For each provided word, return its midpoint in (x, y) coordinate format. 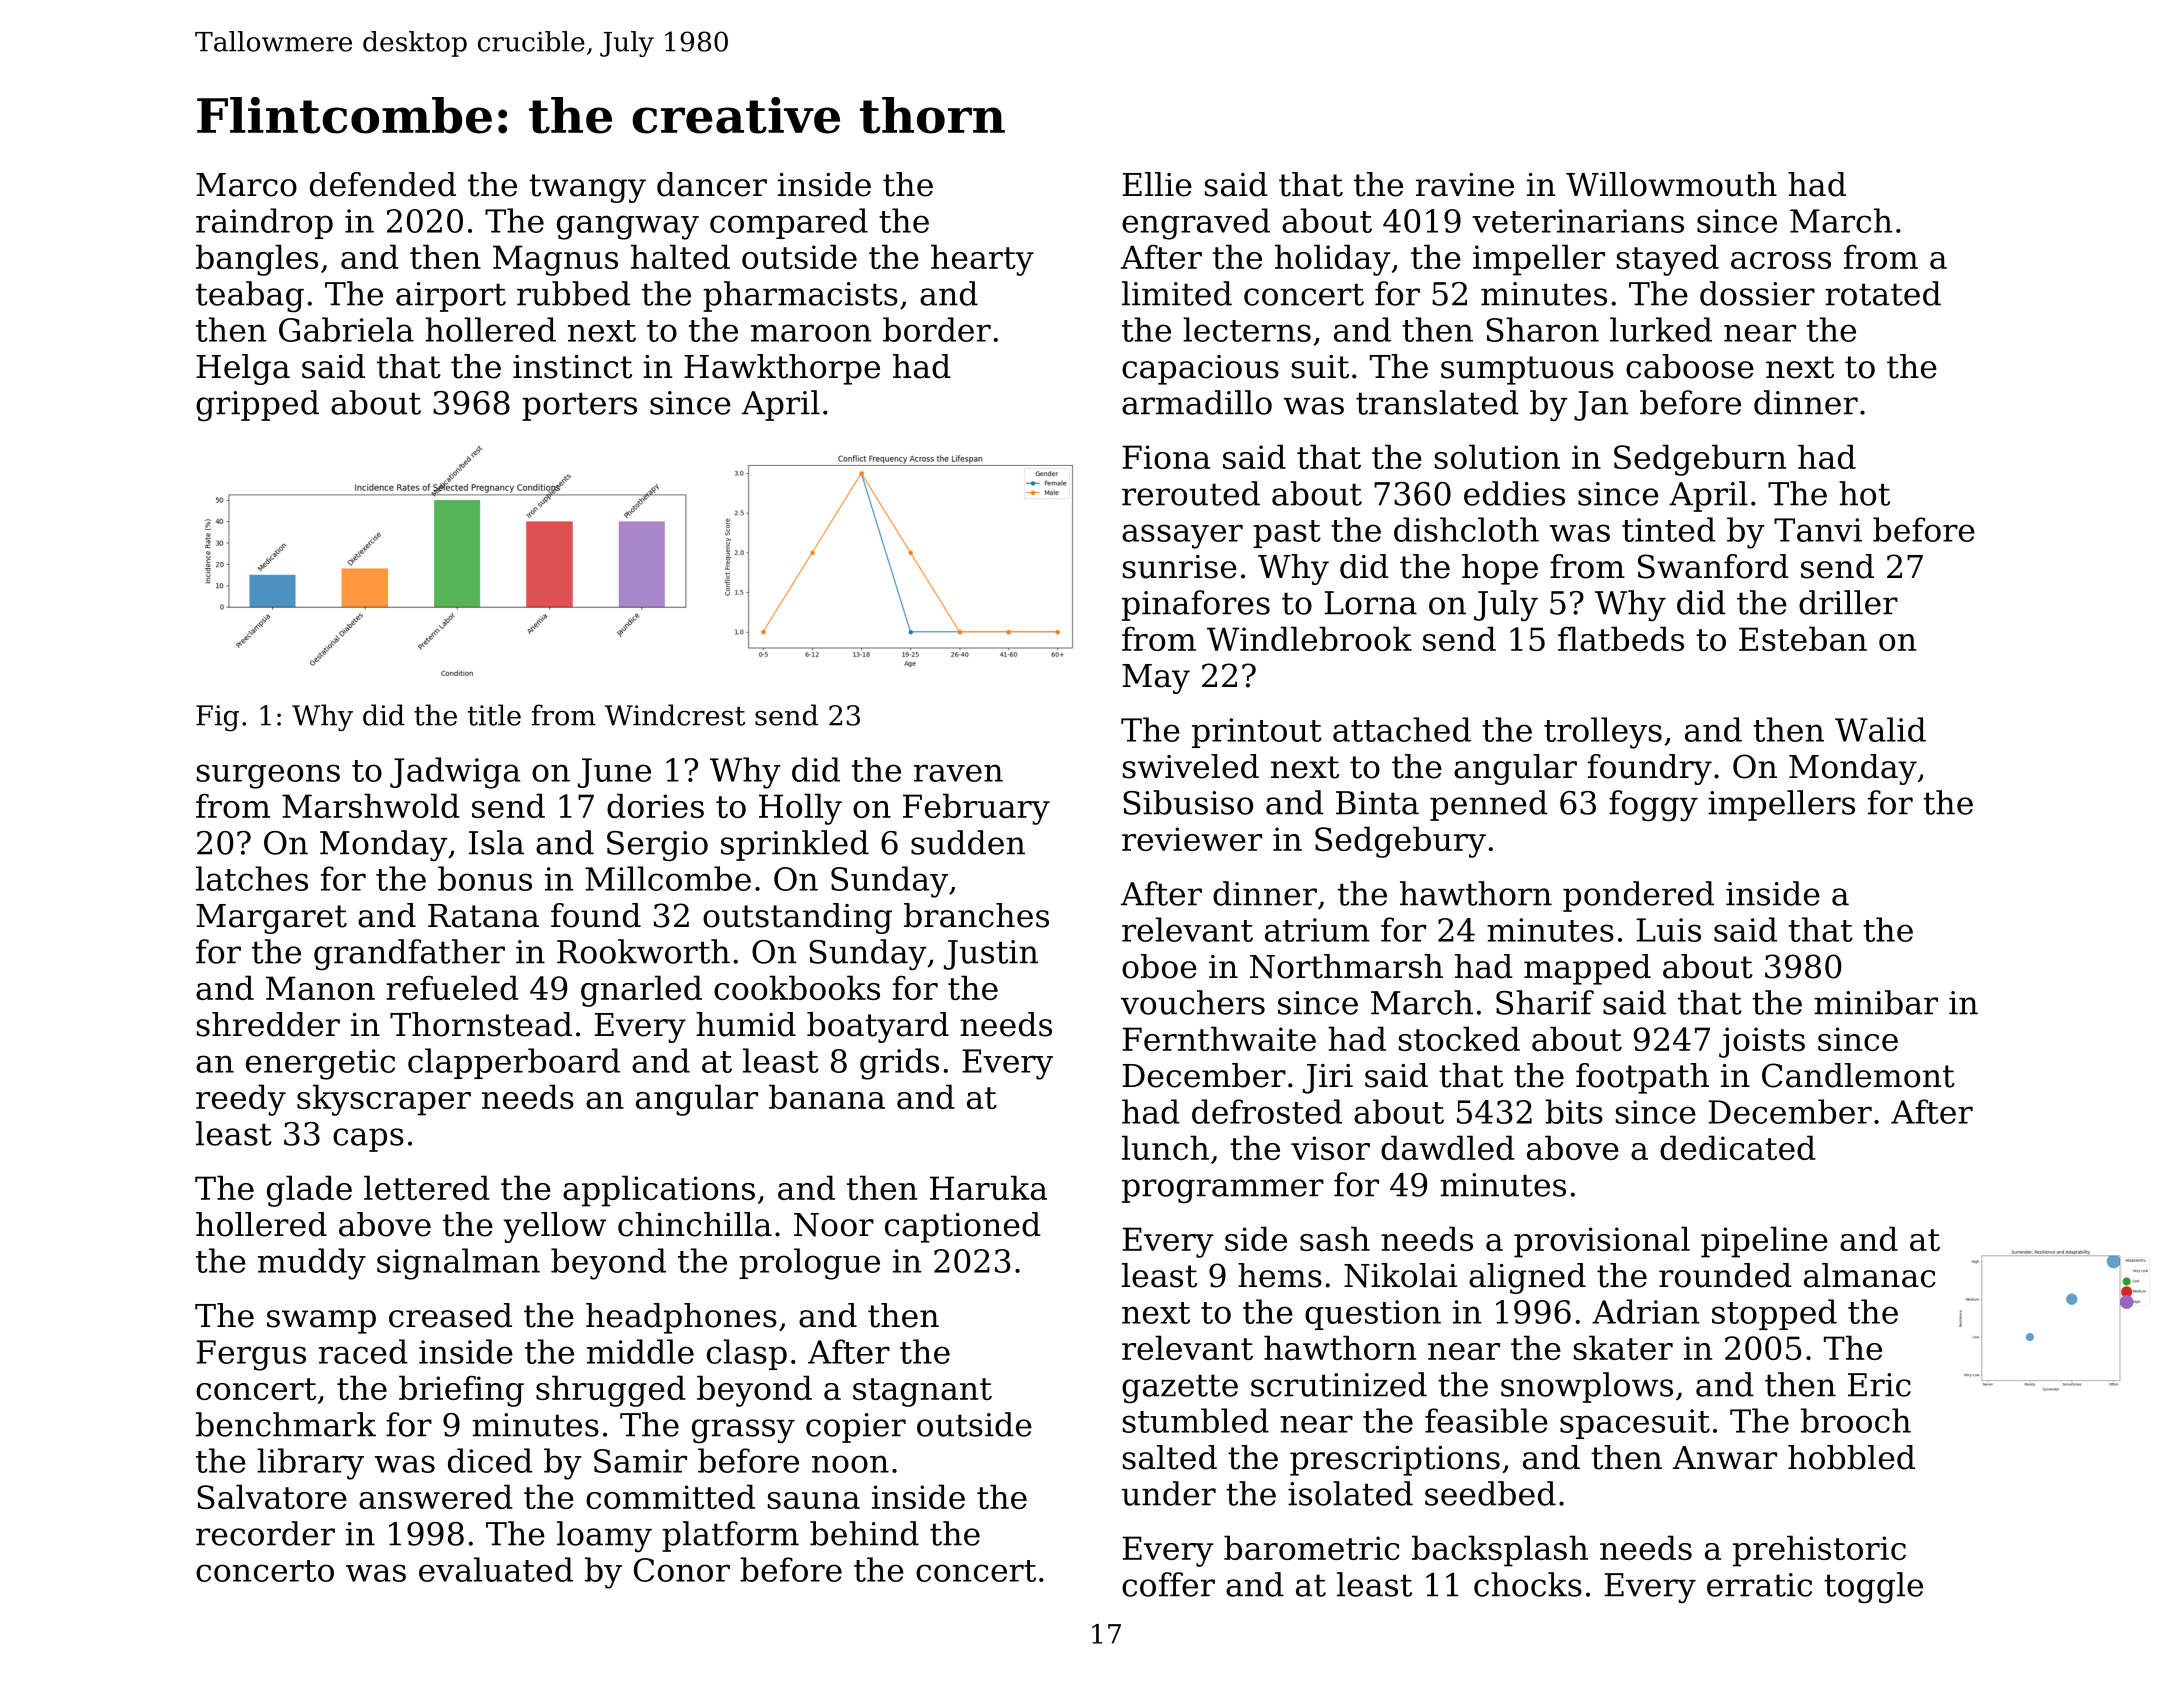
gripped (257, 406)
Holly (800, 809)
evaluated (496, 1569)
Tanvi (1818, 530)
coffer (1168, 1584)
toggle (1873, 1588)
